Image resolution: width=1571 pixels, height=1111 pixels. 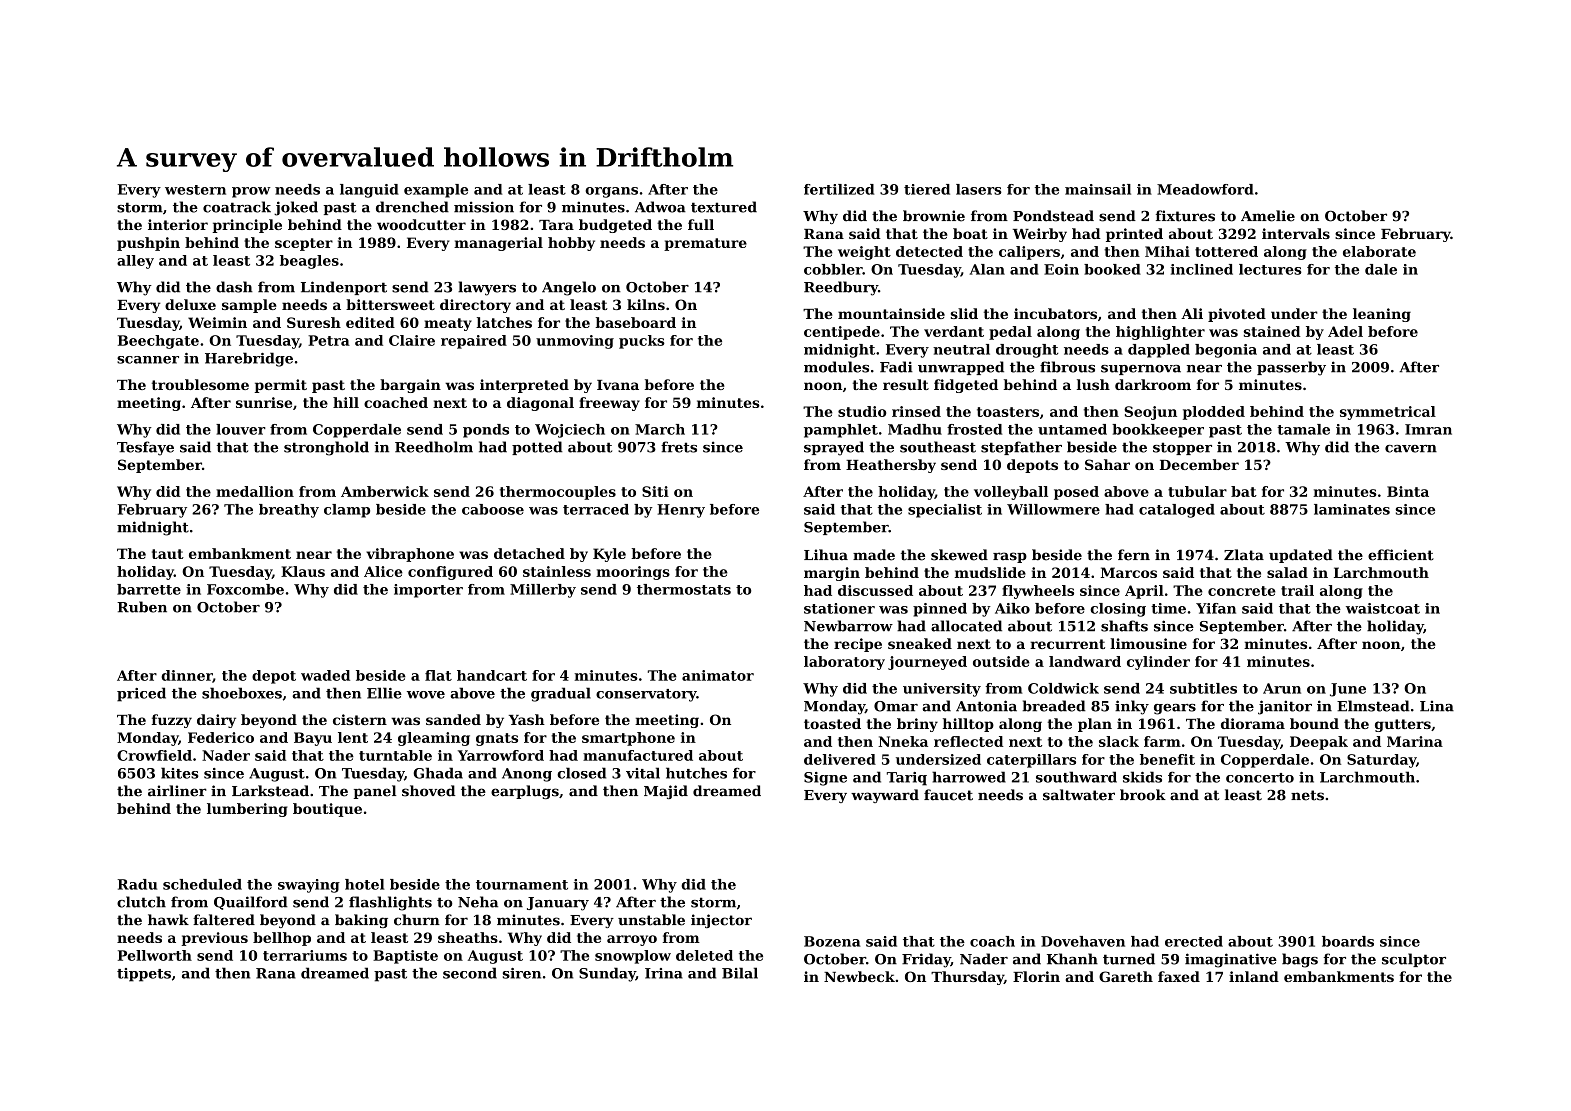 What do you see at coordinates (1148, 643) in the image?
I see `limousine` at bounding box center [1148, 643].
